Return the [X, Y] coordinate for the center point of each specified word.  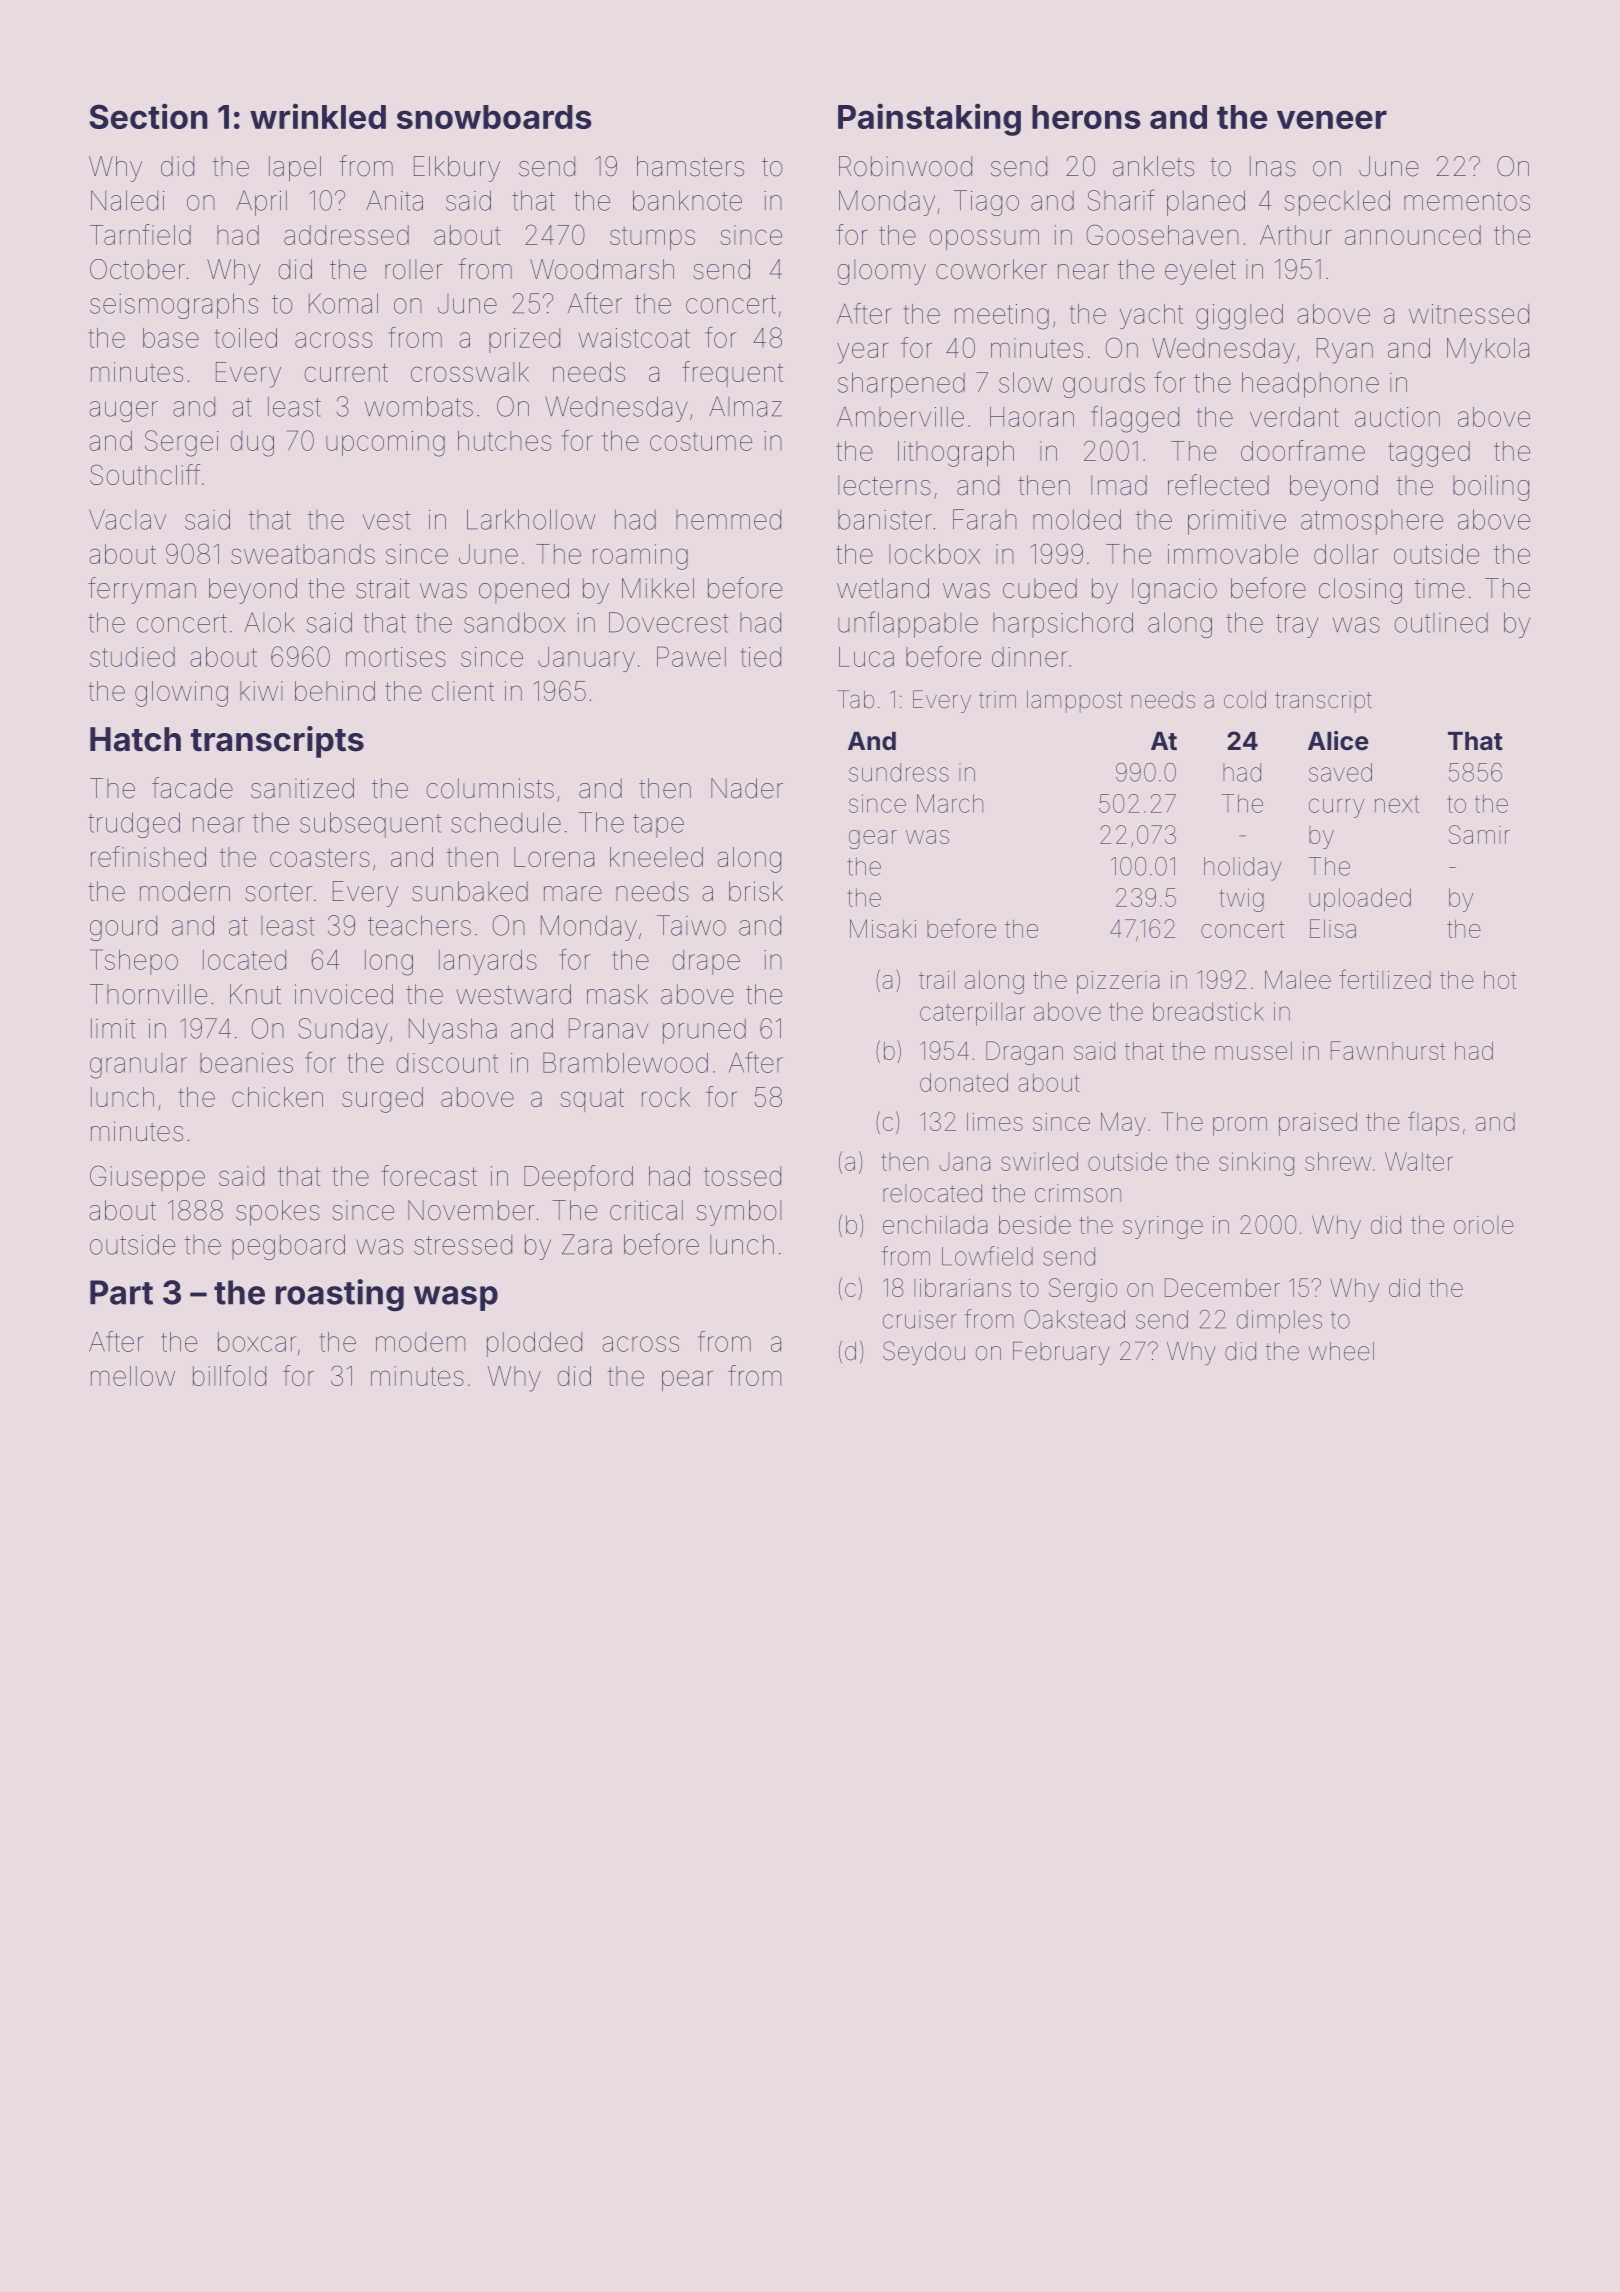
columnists [490, 788]
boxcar [257, 1342]
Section [148, 116]
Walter [1419, 1161]
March [950, 803]
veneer [1332, 119]
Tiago [986, 203]
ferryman [142, 590]
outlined [1441, 623]
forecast [429, 1175]
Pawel [691, 656]
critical [646, 1210]
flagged [1135, 419]
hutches [504, 441]
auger [123, 411]
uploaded [1360, 900]
